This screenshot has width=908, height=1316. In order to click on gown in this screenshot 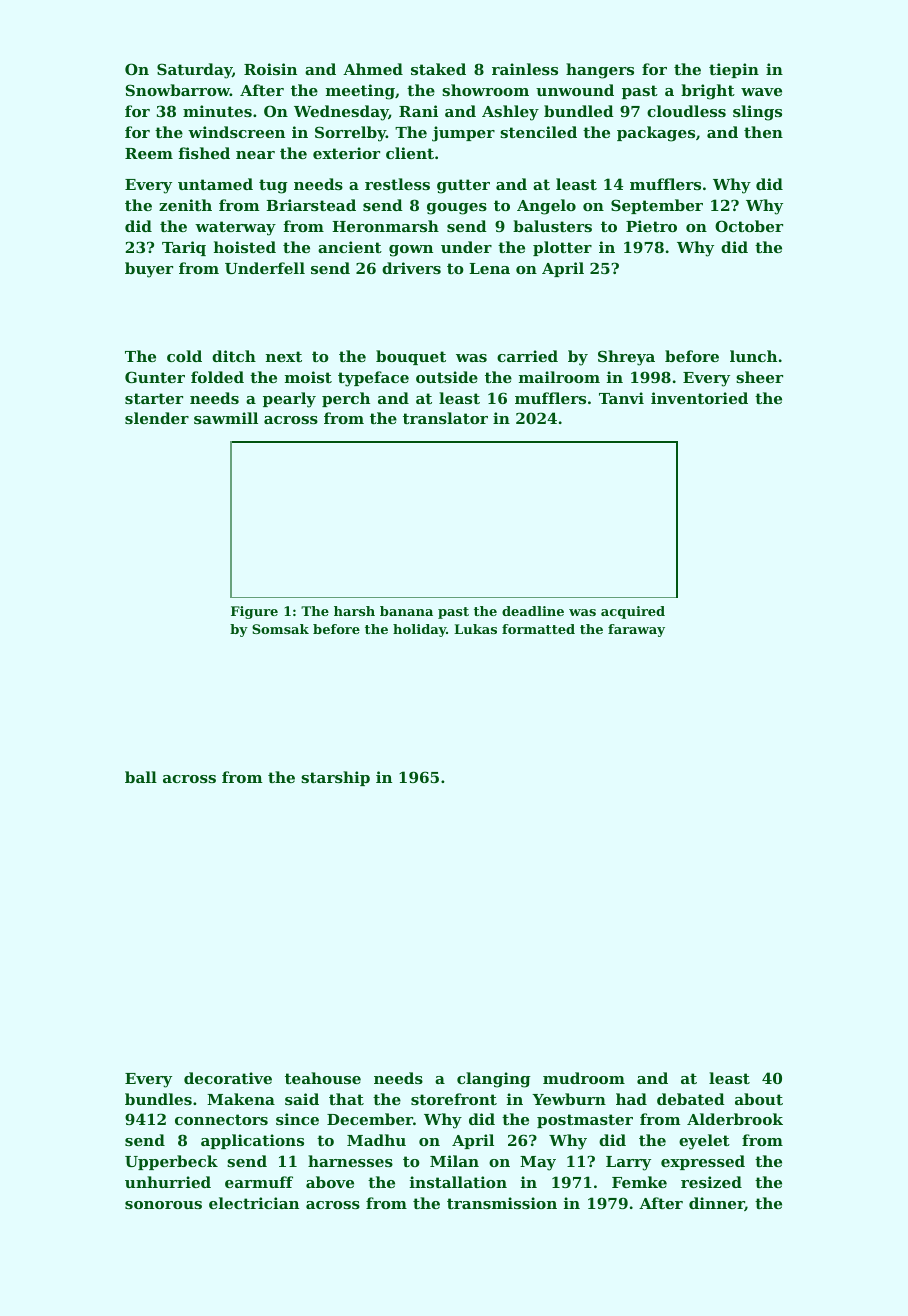, I will do `click(411, 251)`.
